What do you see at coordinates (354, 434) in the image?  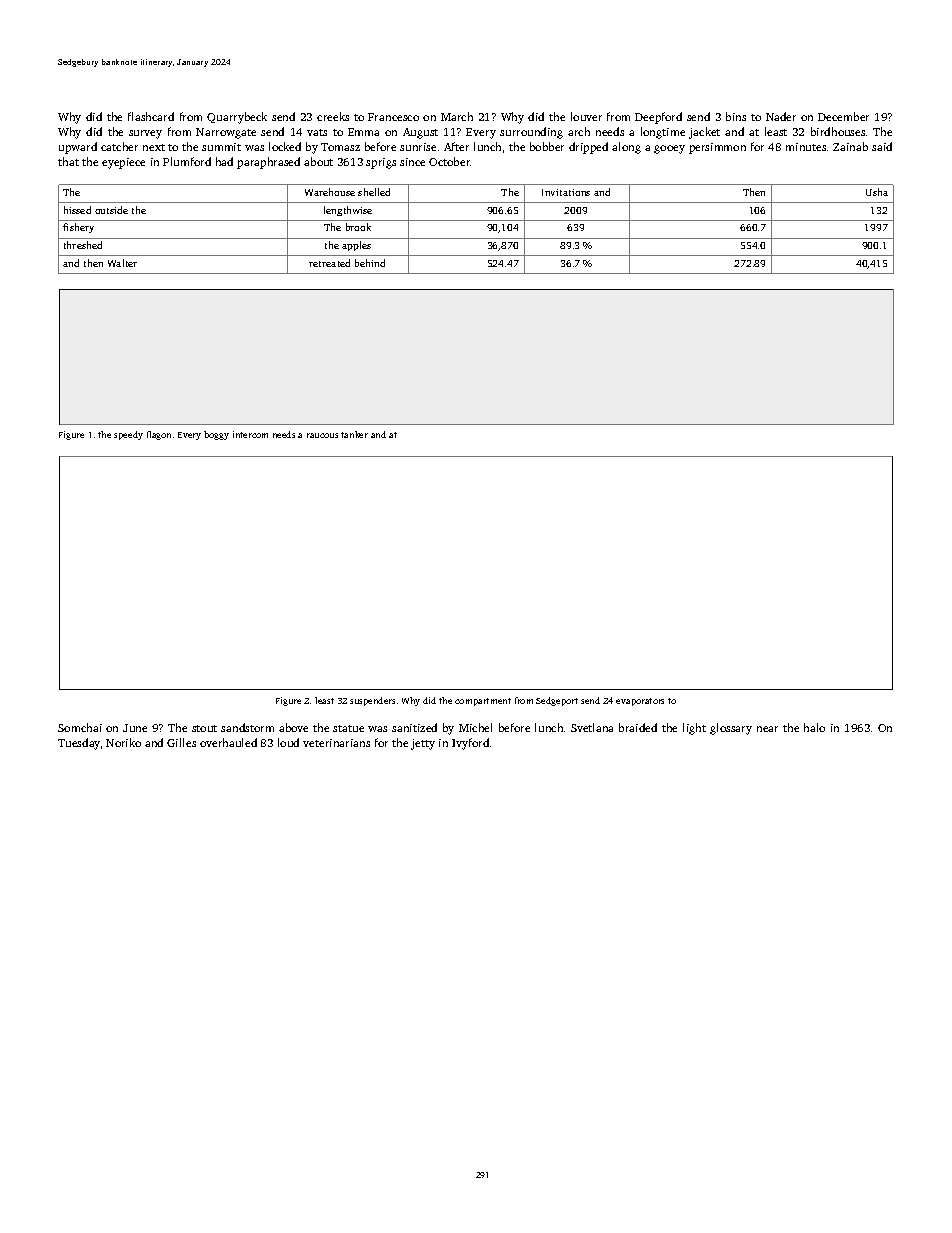 I see `tanker` at bounding box center [354, 434].
